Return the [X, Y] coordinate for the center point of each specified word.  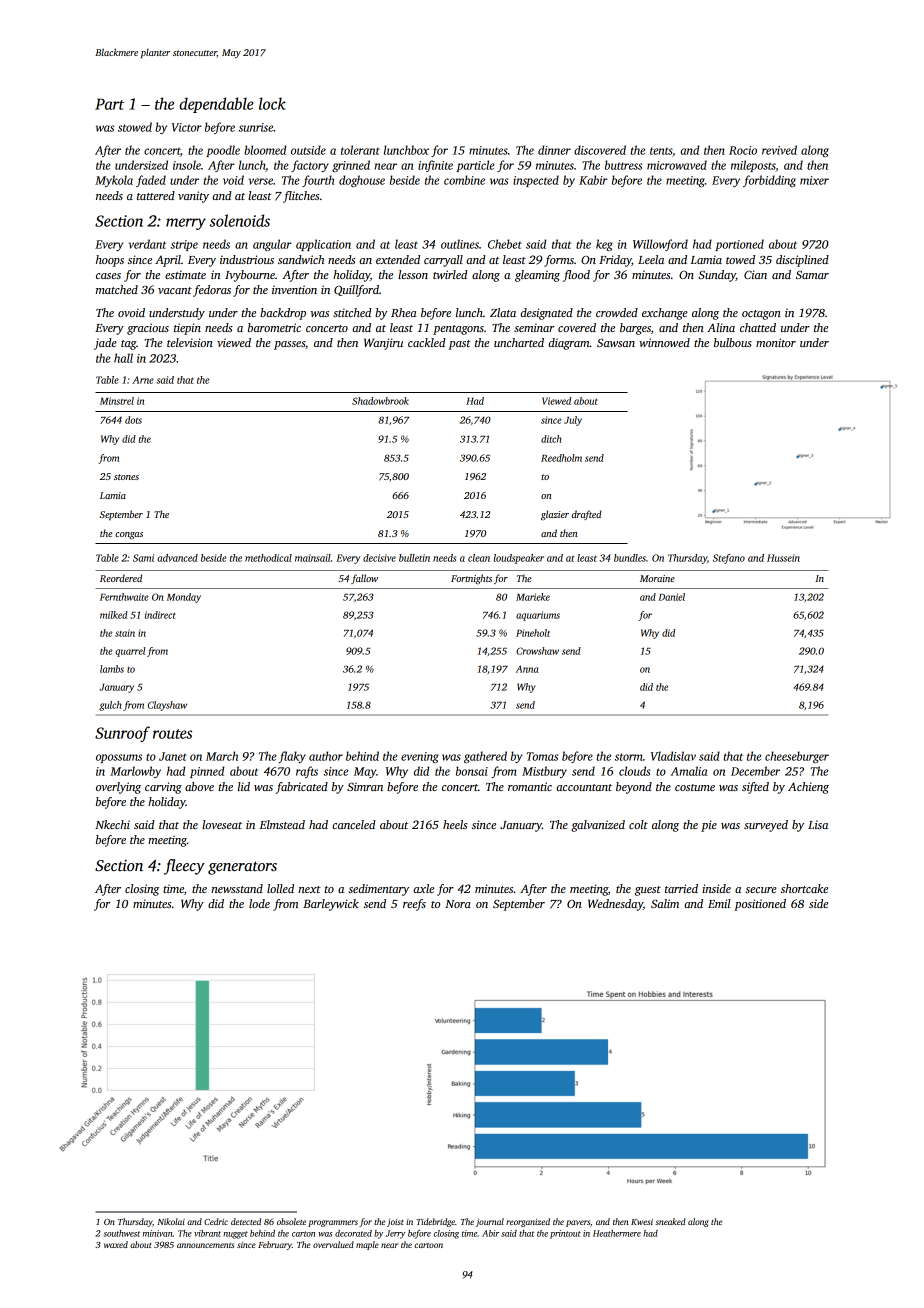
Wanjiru [383, 344]
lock [272, 103]
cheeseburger [797, 757]
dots [133, 420]
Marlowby [135, 772]
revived [779, 150]
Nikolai [171, 1221]
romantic [530, 786]
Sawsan [616, 343]
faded [151, 181]
